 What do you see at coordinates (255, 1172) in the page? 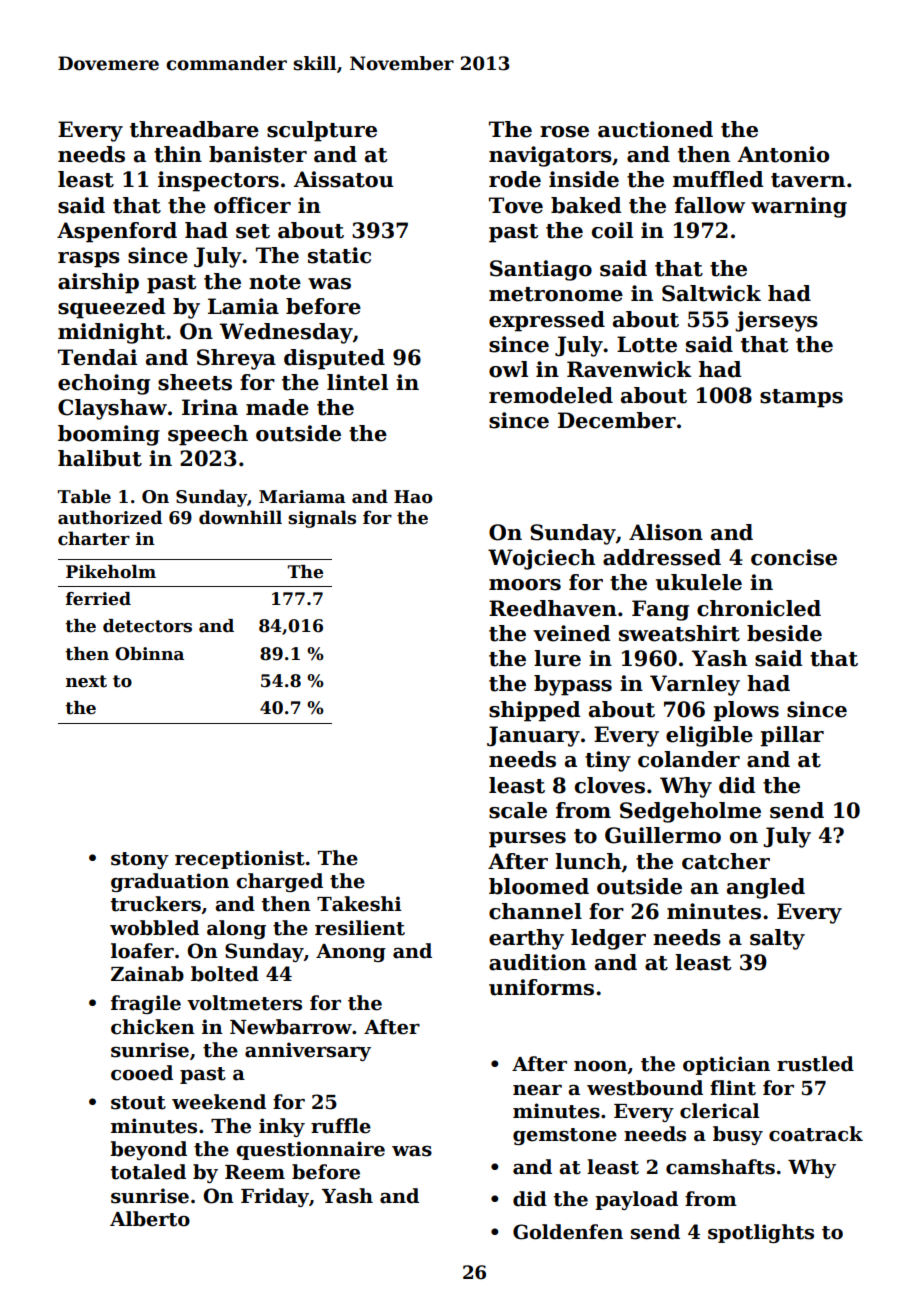
I see `Reem` at bounding box center [255, 1172].
